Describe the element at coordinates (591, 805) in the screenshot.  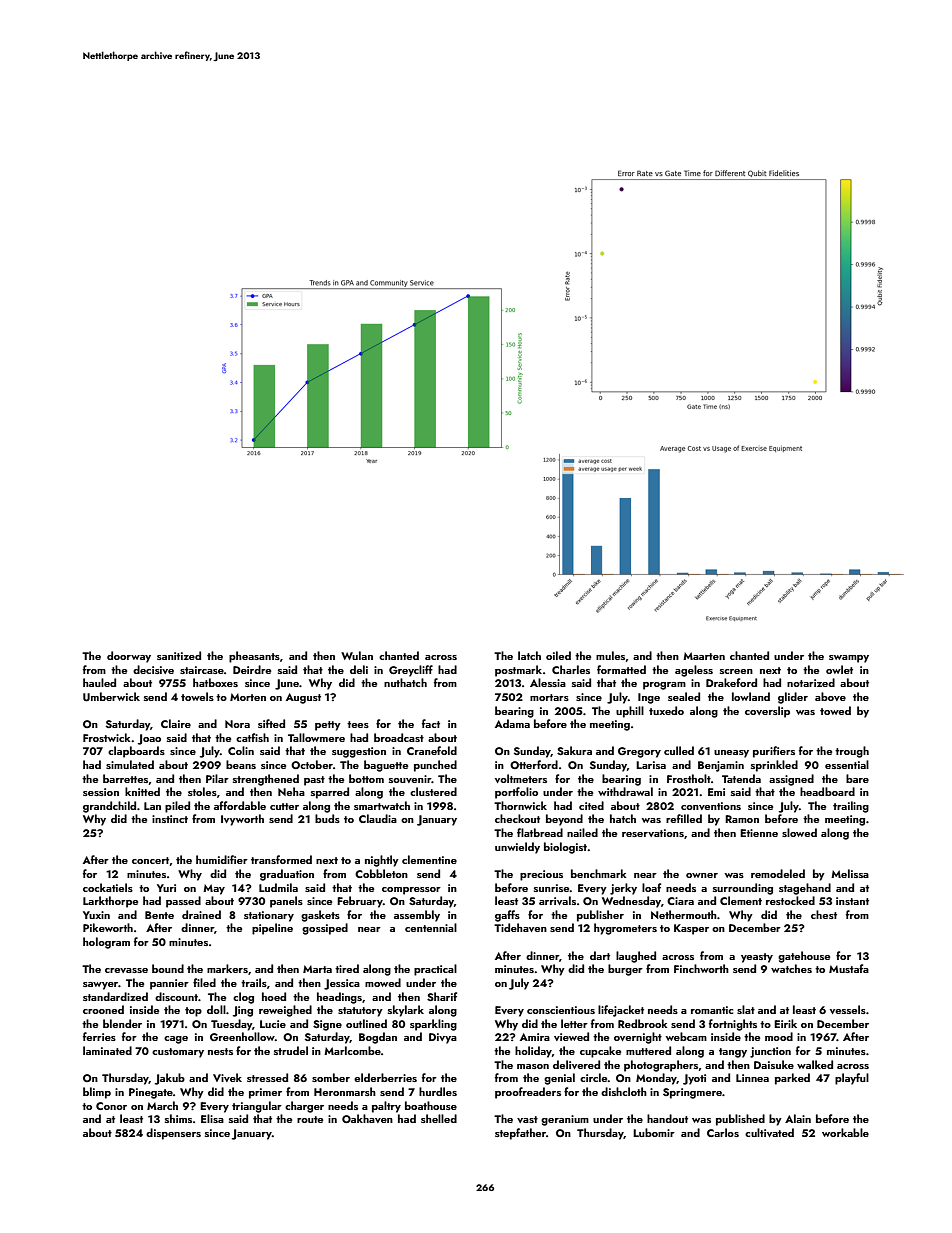
I see `cited` at that location.
